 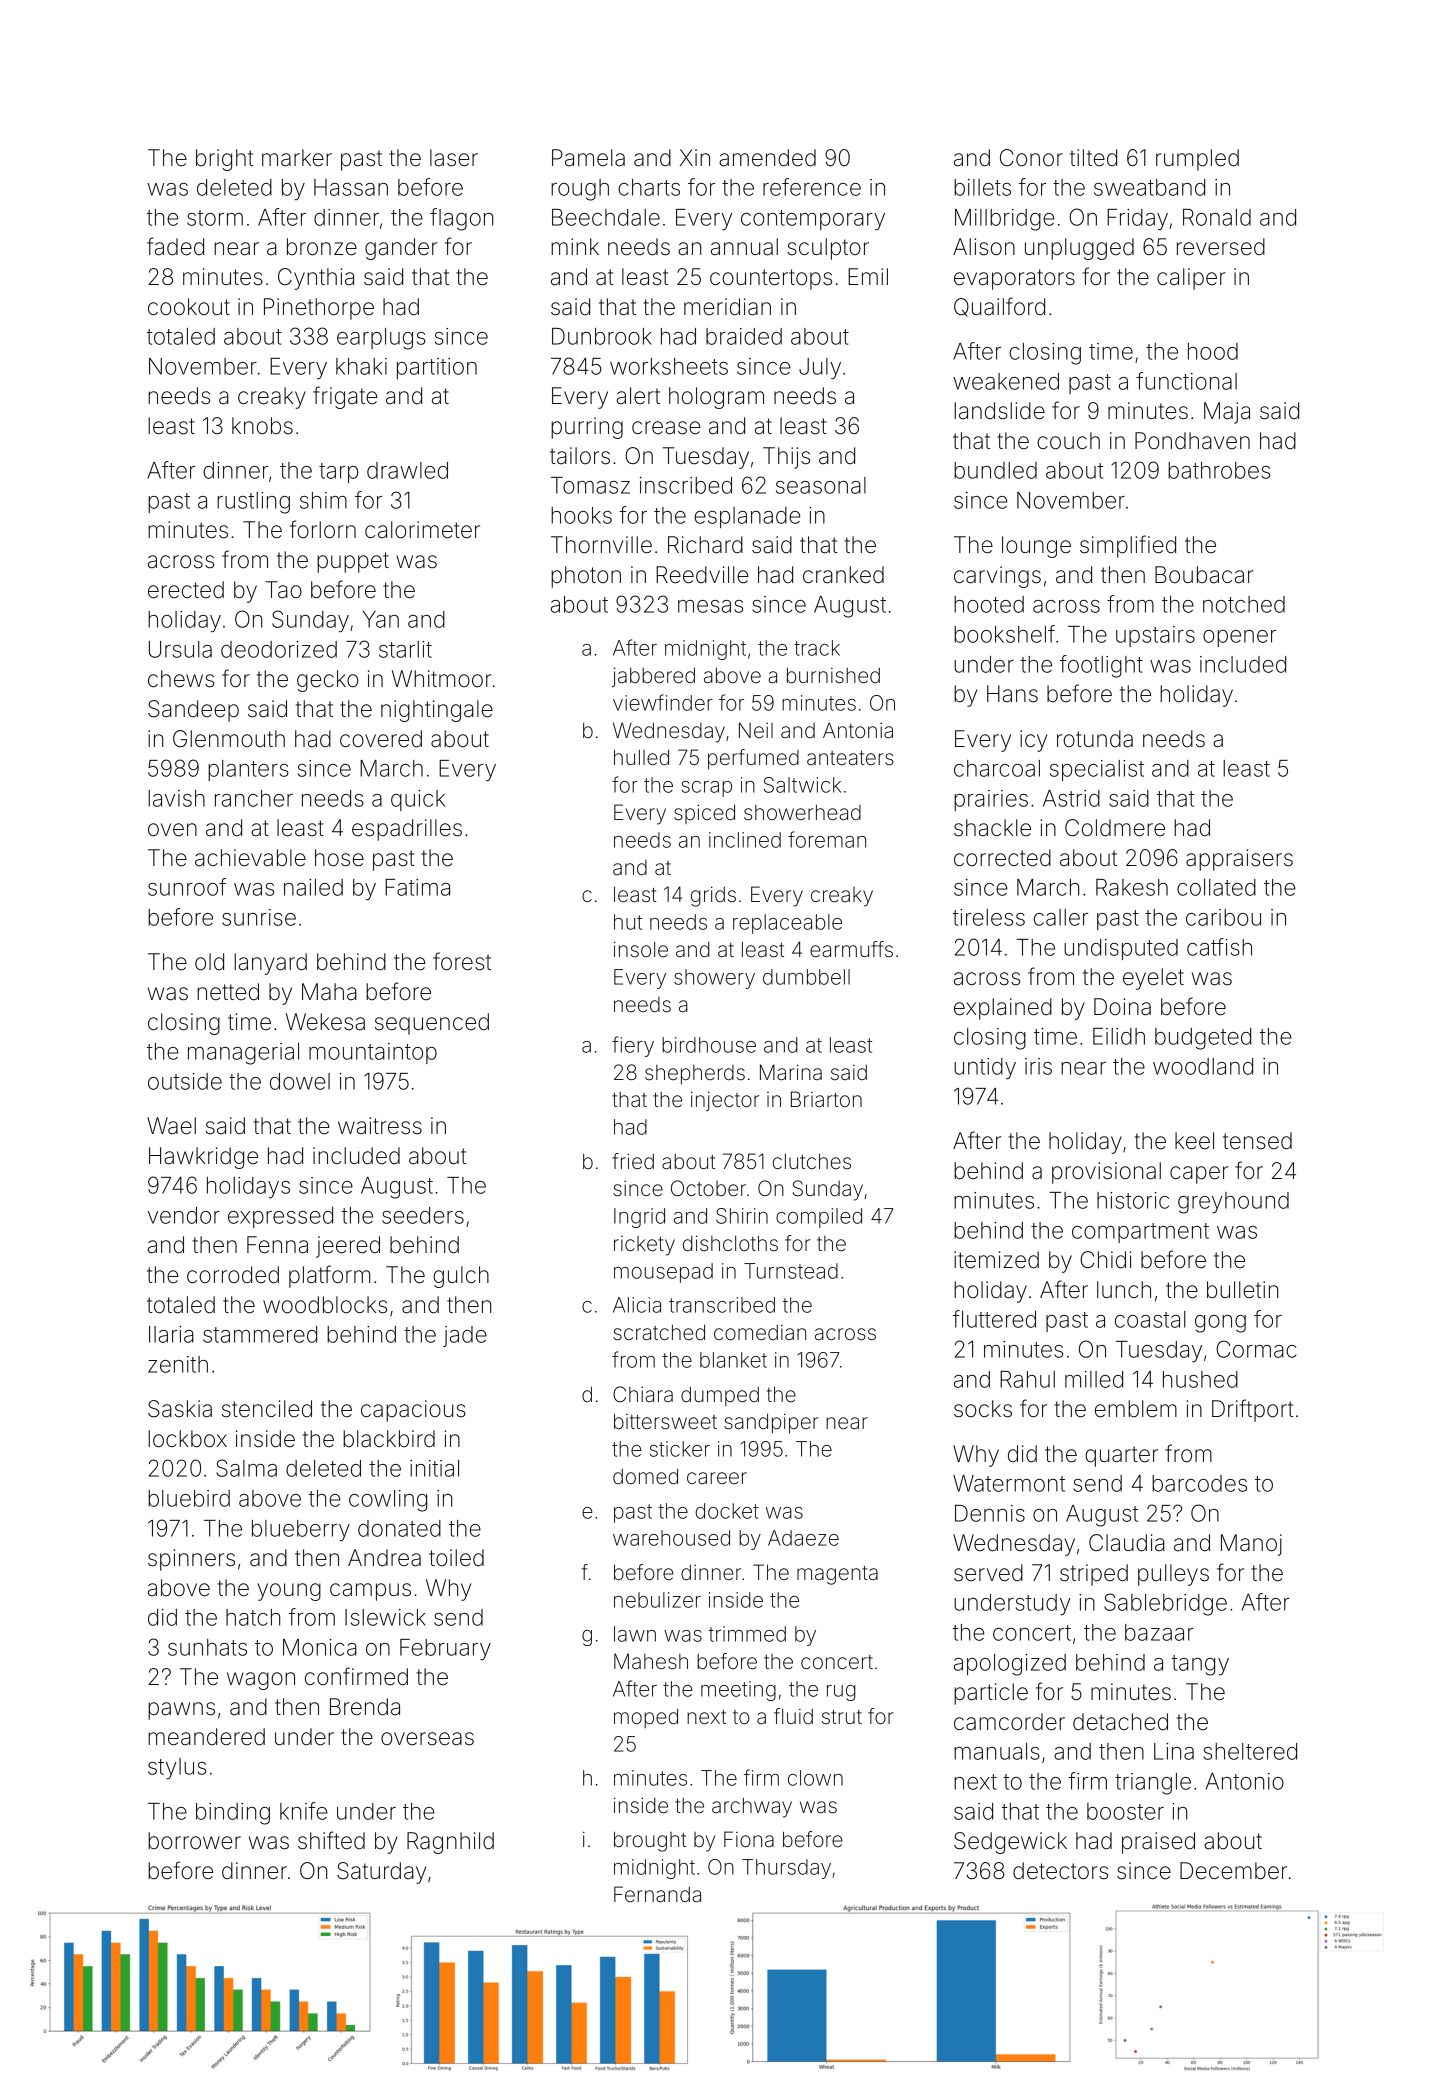 What do you see at coordinates (653, 677) in the page?
I see `jabbered` at bounding box center [653, 677].
